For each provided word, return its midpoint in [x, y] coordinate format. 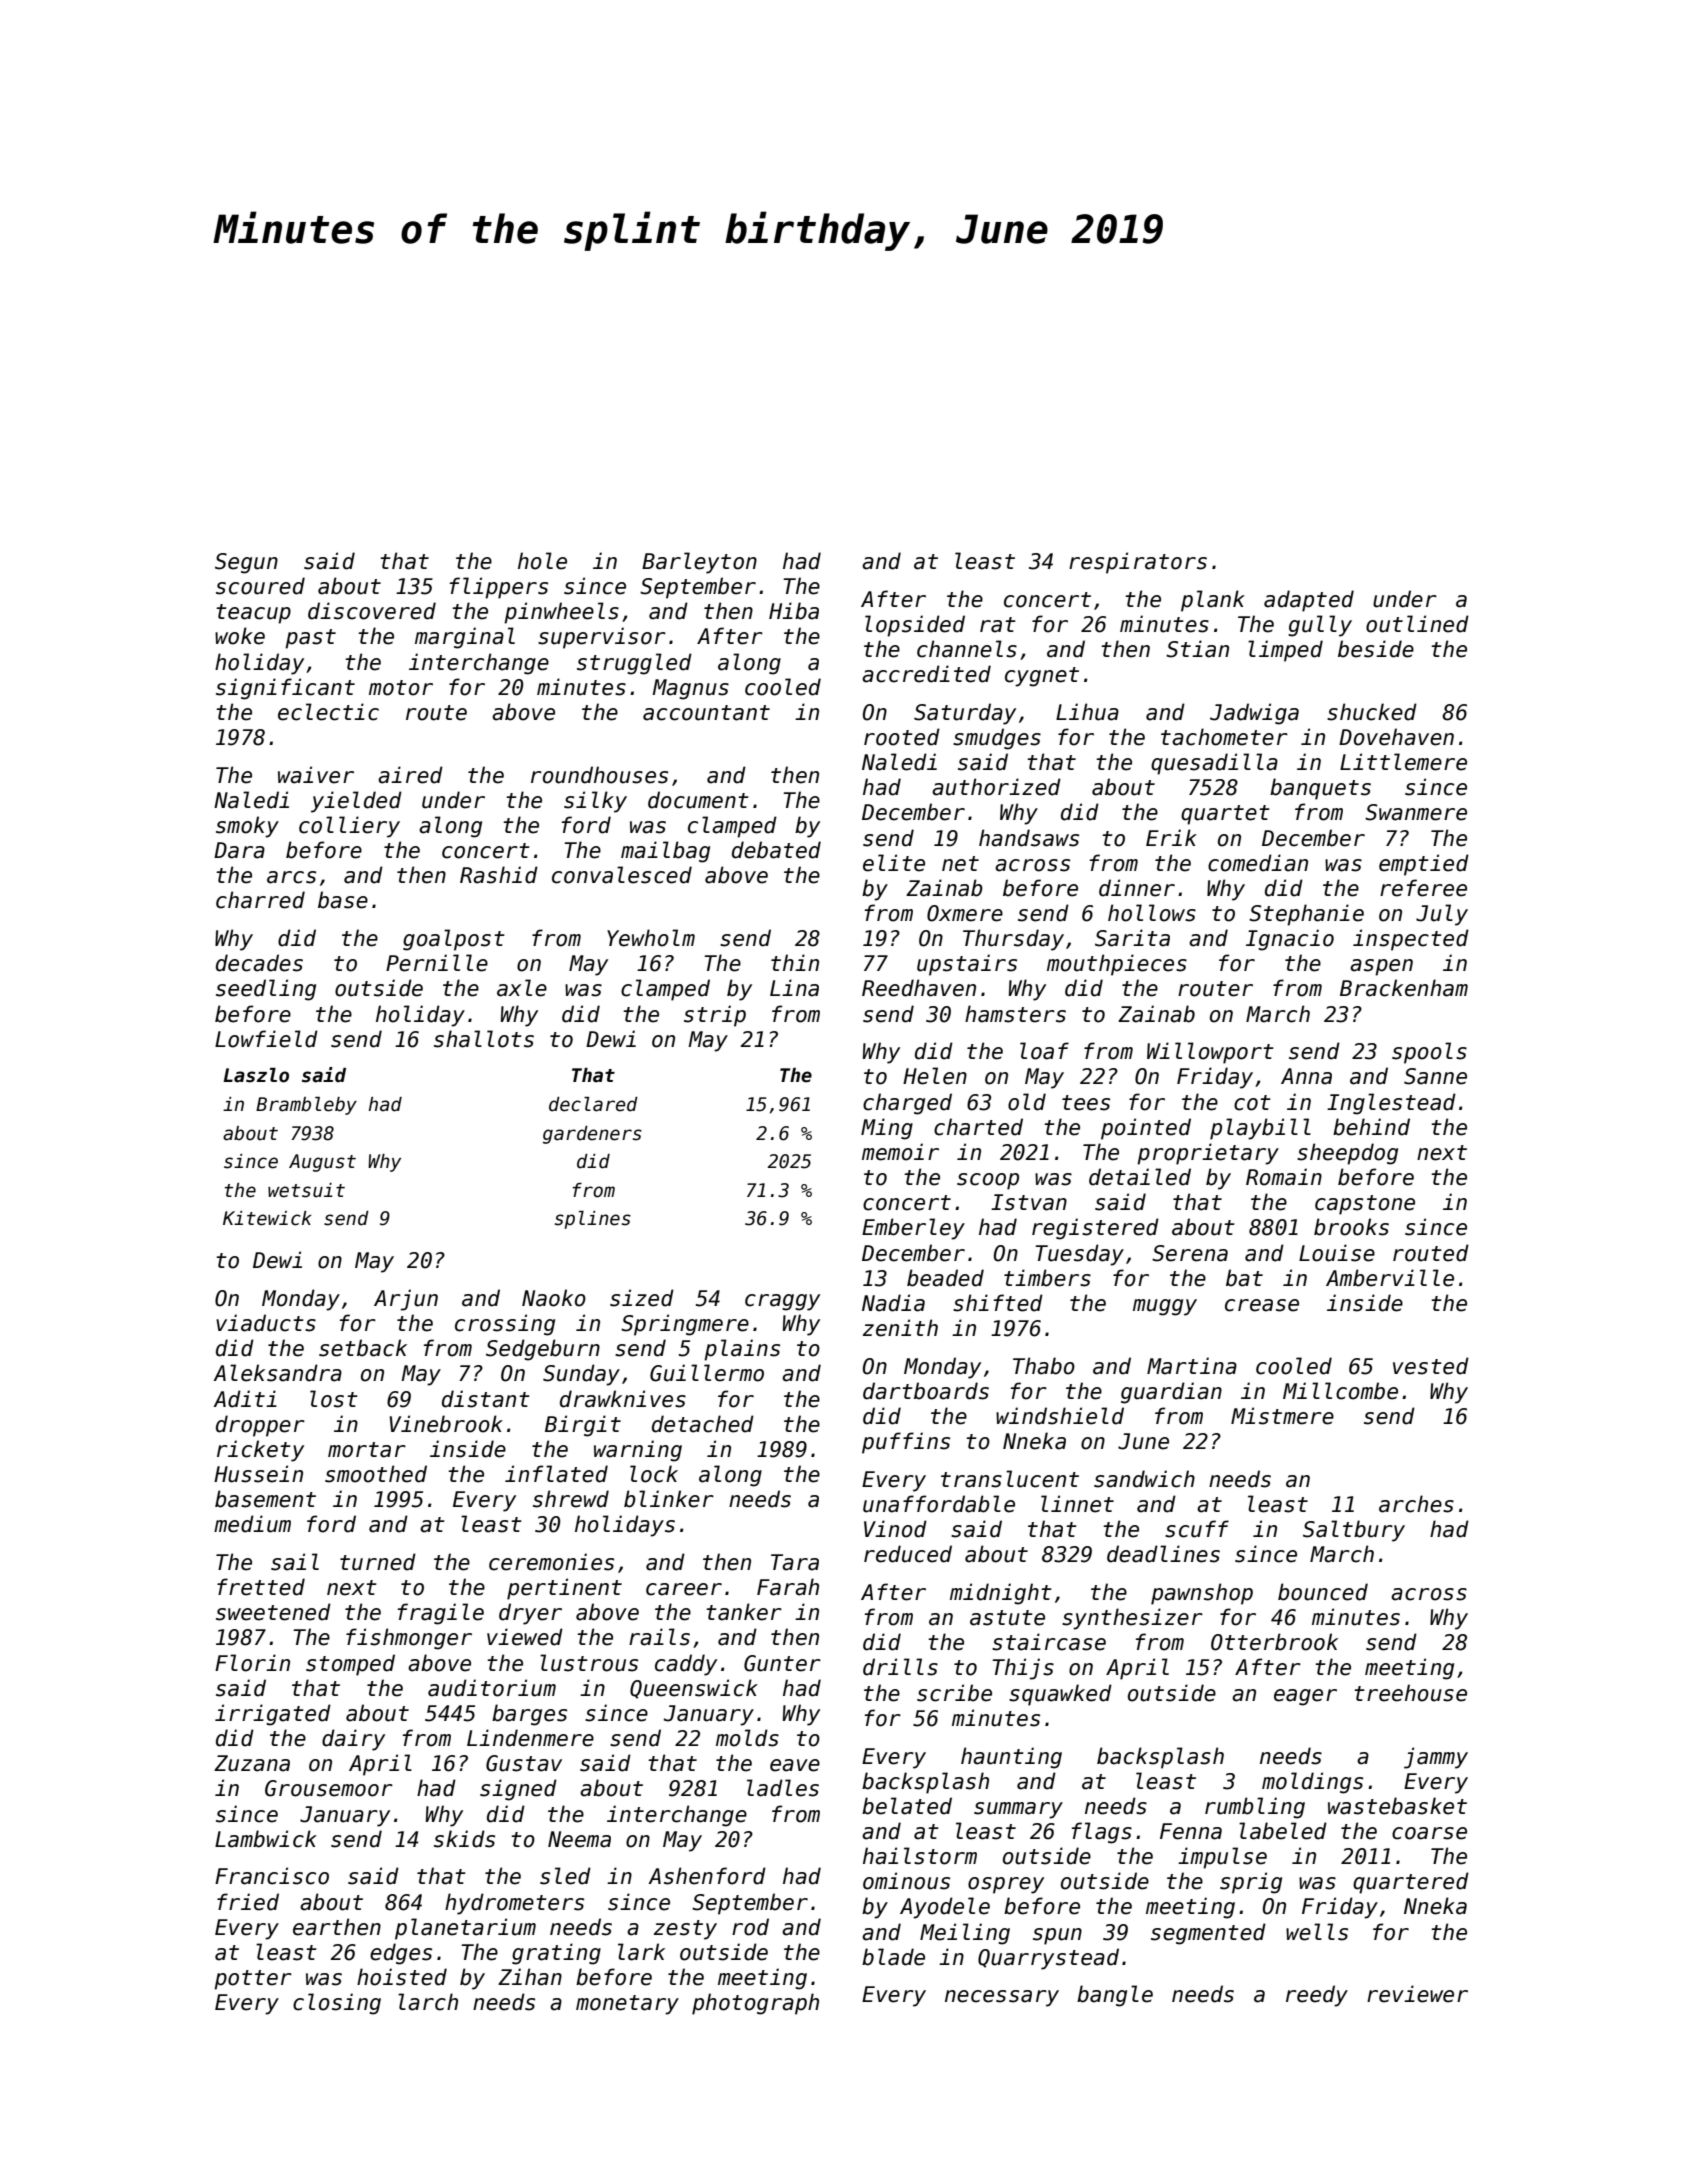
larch [428, 2002]
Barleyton [699, 563]
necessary [1002, 1998]
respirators [1138, 563]
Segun [246, 563]
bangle [1115, 1996]
